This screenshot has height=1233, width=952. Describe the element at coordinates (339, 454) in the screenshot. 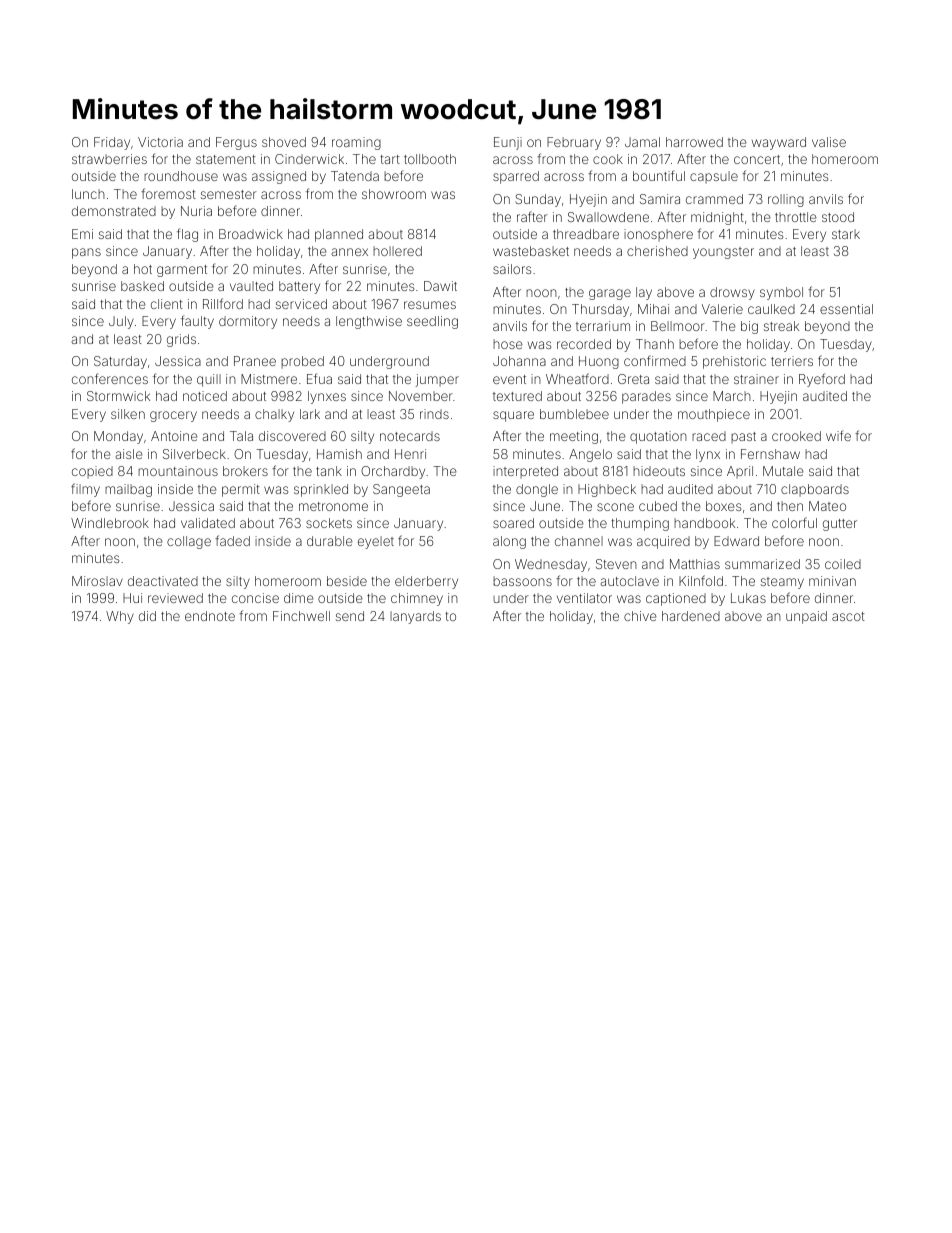

I see `Hamish` at that location.
